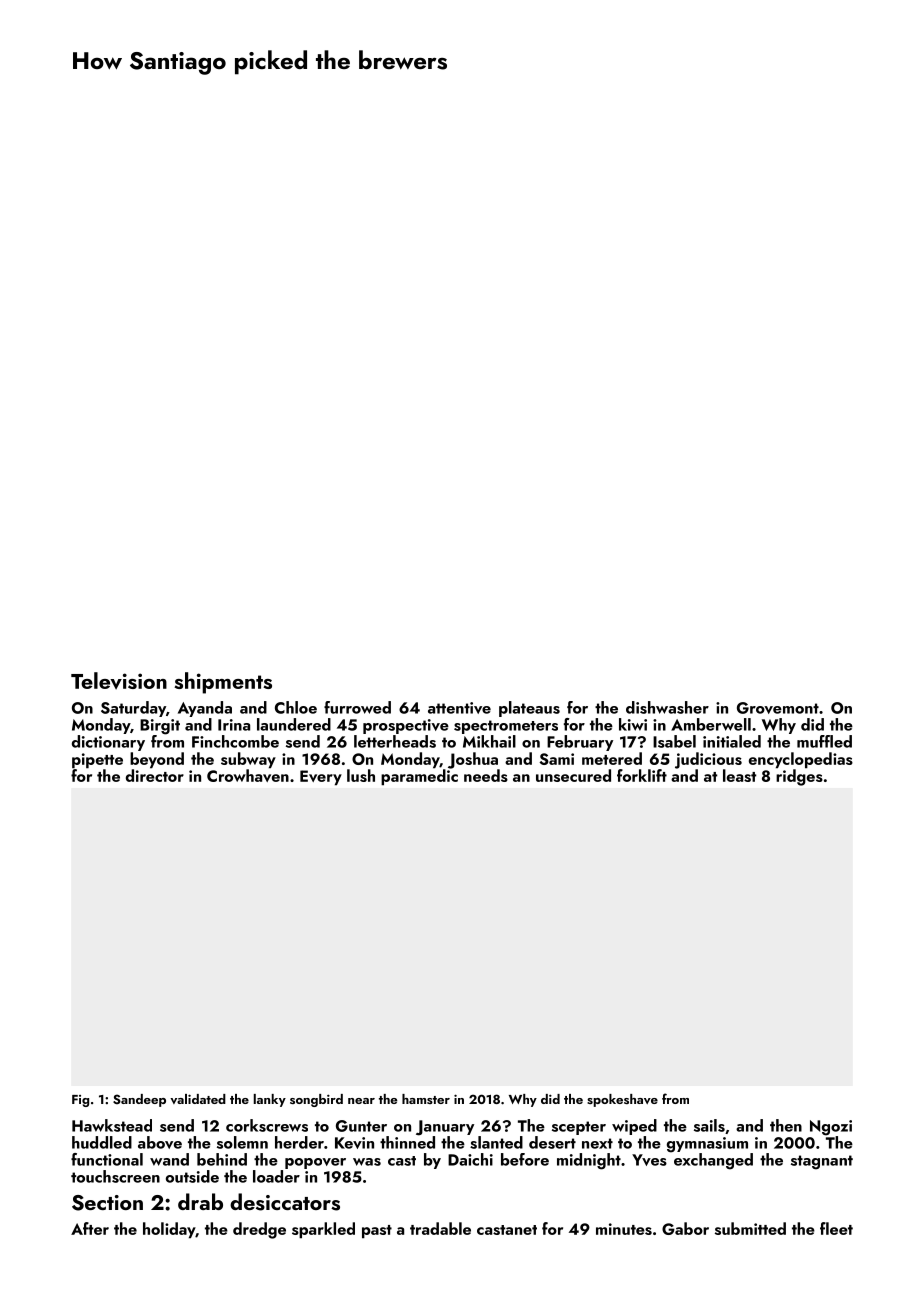 This document has width=924, height=1308. What do you see at coordinates (155, 775) in the document?
I see `director` at bounding box center [155, 775].
